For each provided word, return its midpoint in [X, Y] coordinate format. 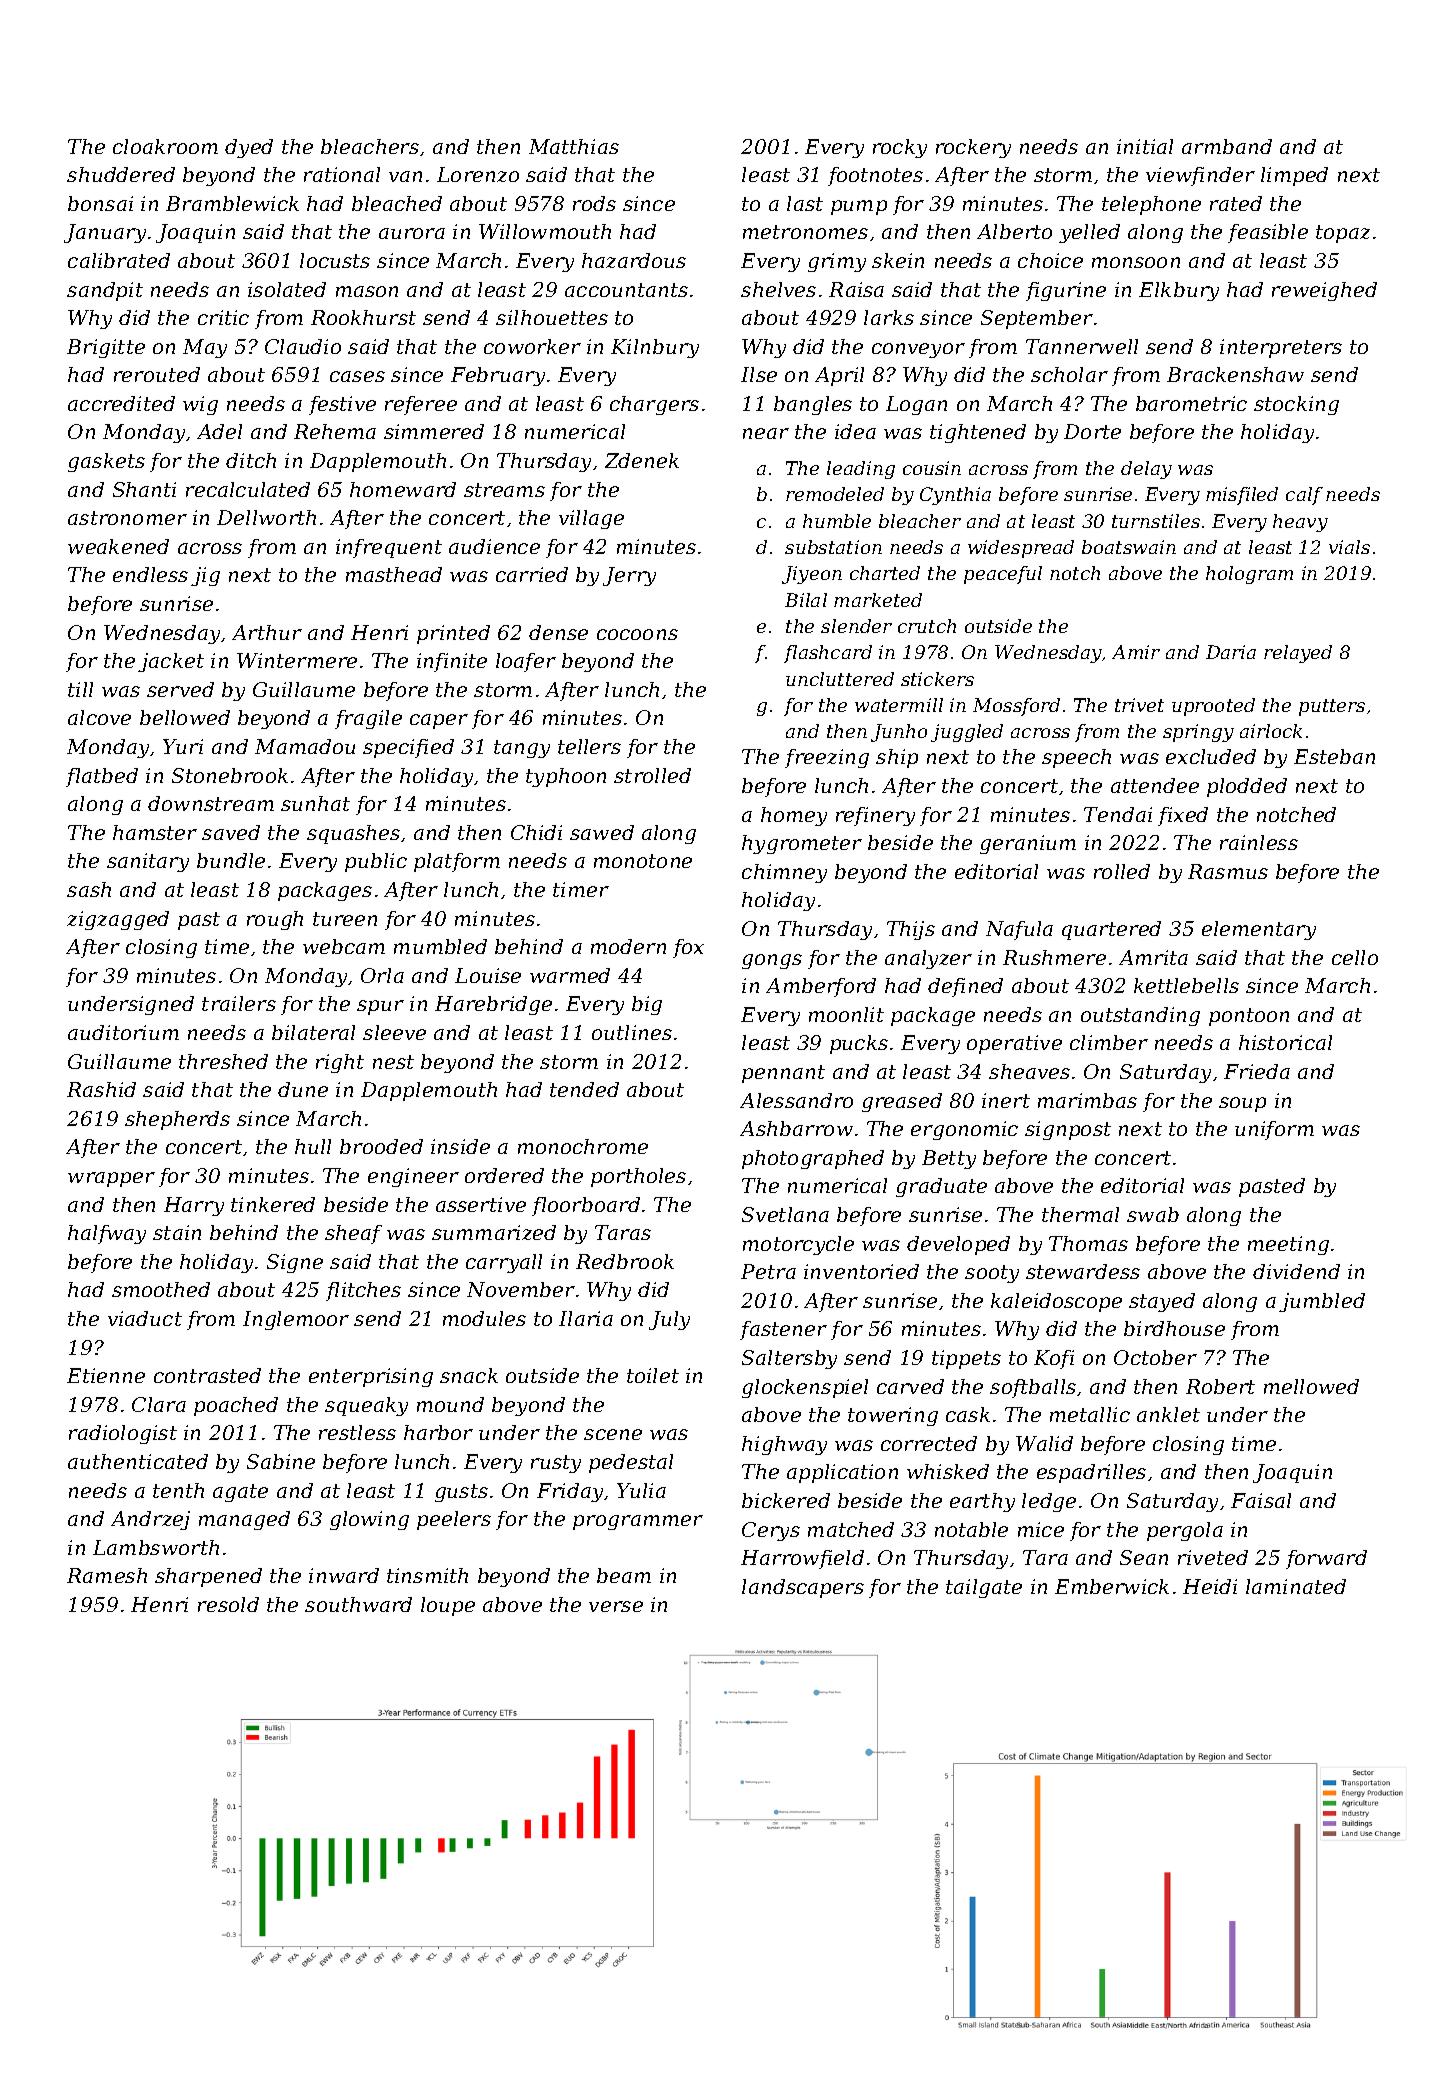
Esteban [1334, 756]
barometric [1191, 403]
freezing [827, 758]
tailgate [984, 1588]
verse [616, 1606]
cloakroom [165, 146]
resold [228, 1604]
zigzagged [118, 920]
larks [889, 317]
